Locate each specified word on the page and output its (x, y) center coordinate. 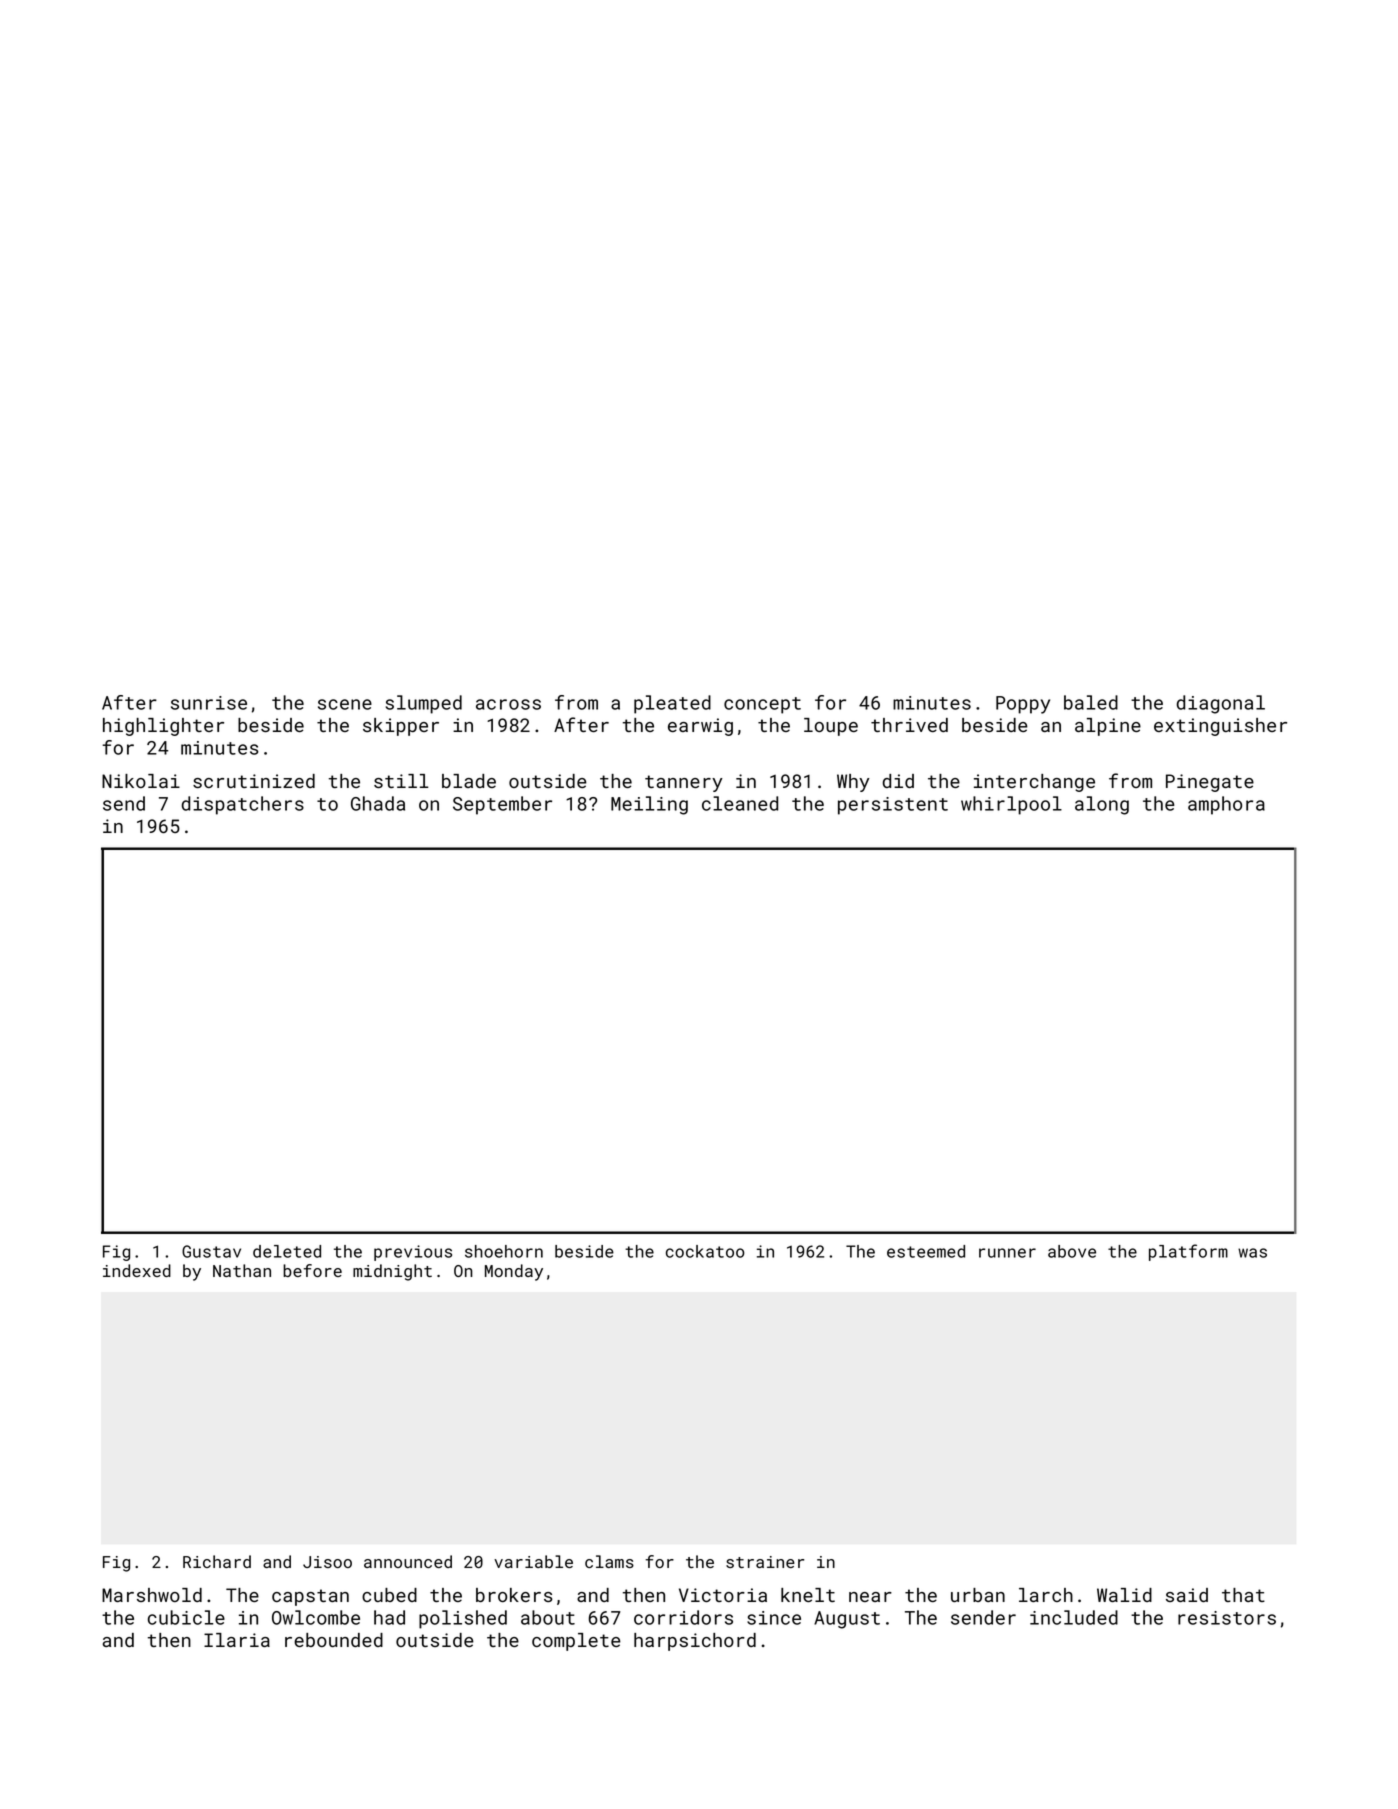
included (1074, 1617)
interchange (1034, 783)
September (502, 805)
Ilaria (237, 1640)
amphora (1226, 805)
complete (576, 1642)
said (1187, 1595)
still (401, 781)
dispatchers (242, 805)
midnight (392, 1272)
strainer (765, 1562)
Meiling (649, 805)
